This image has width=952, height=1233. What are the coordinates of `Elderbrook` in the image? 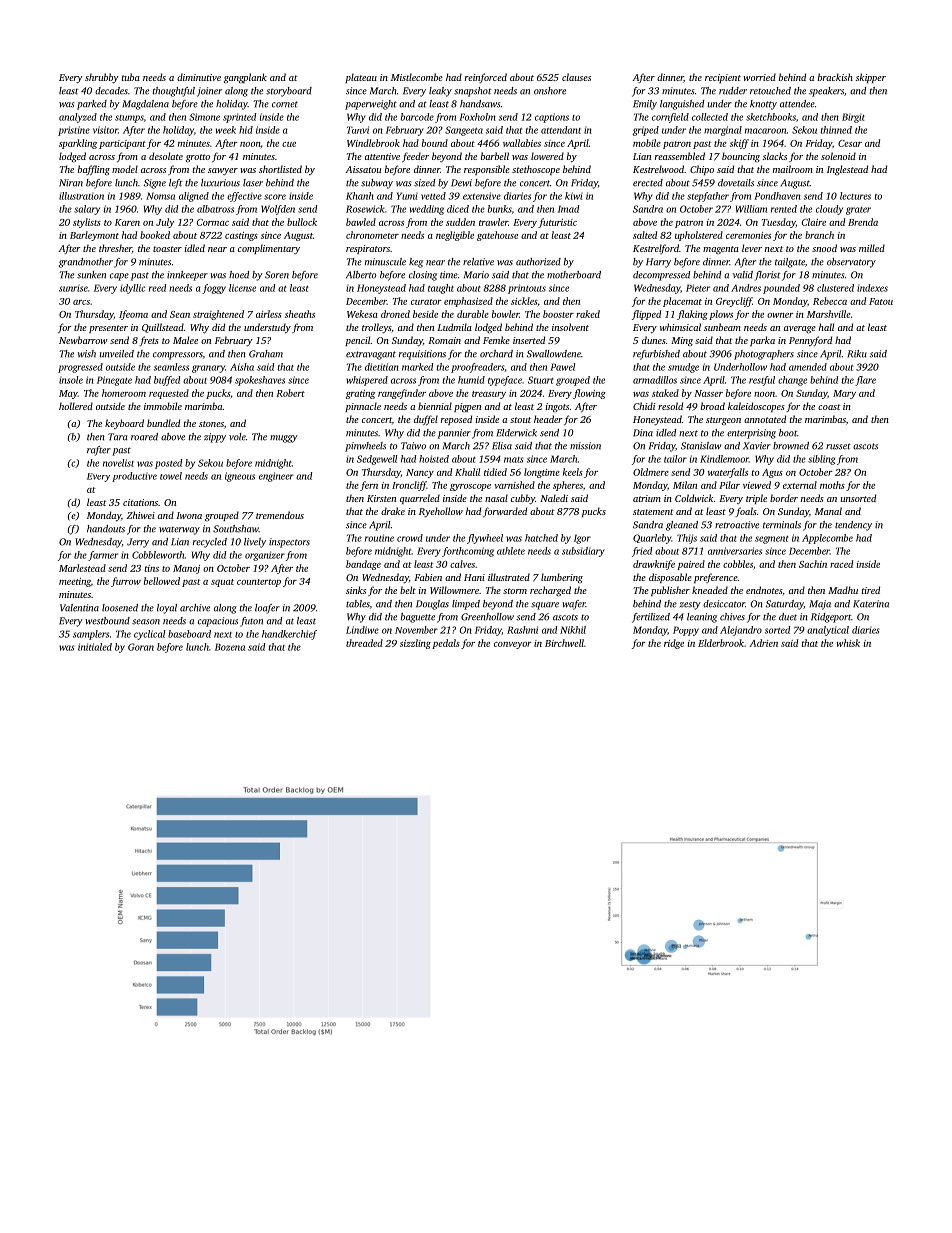 It's located at (721, 643).
